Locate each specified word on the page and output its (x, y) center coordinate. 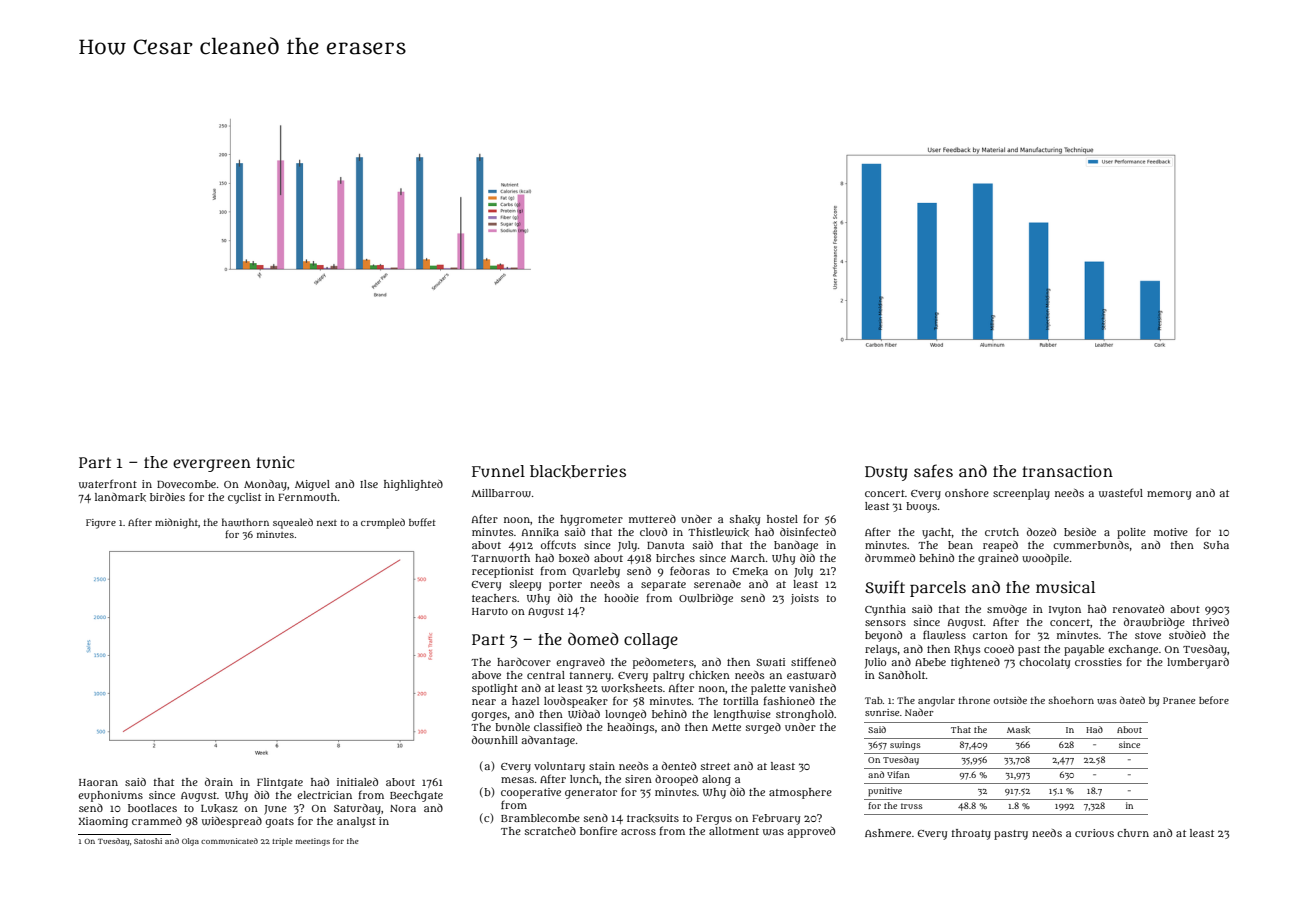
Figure (101, 524)
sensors (885, 623)
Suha (1216, 545)
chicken (709, 675)
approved (811, 832)
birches (675, 558)
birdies (167, 497)
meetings (313, 842)
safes (933, 471)
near (484, 702)
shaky (745, 520)
